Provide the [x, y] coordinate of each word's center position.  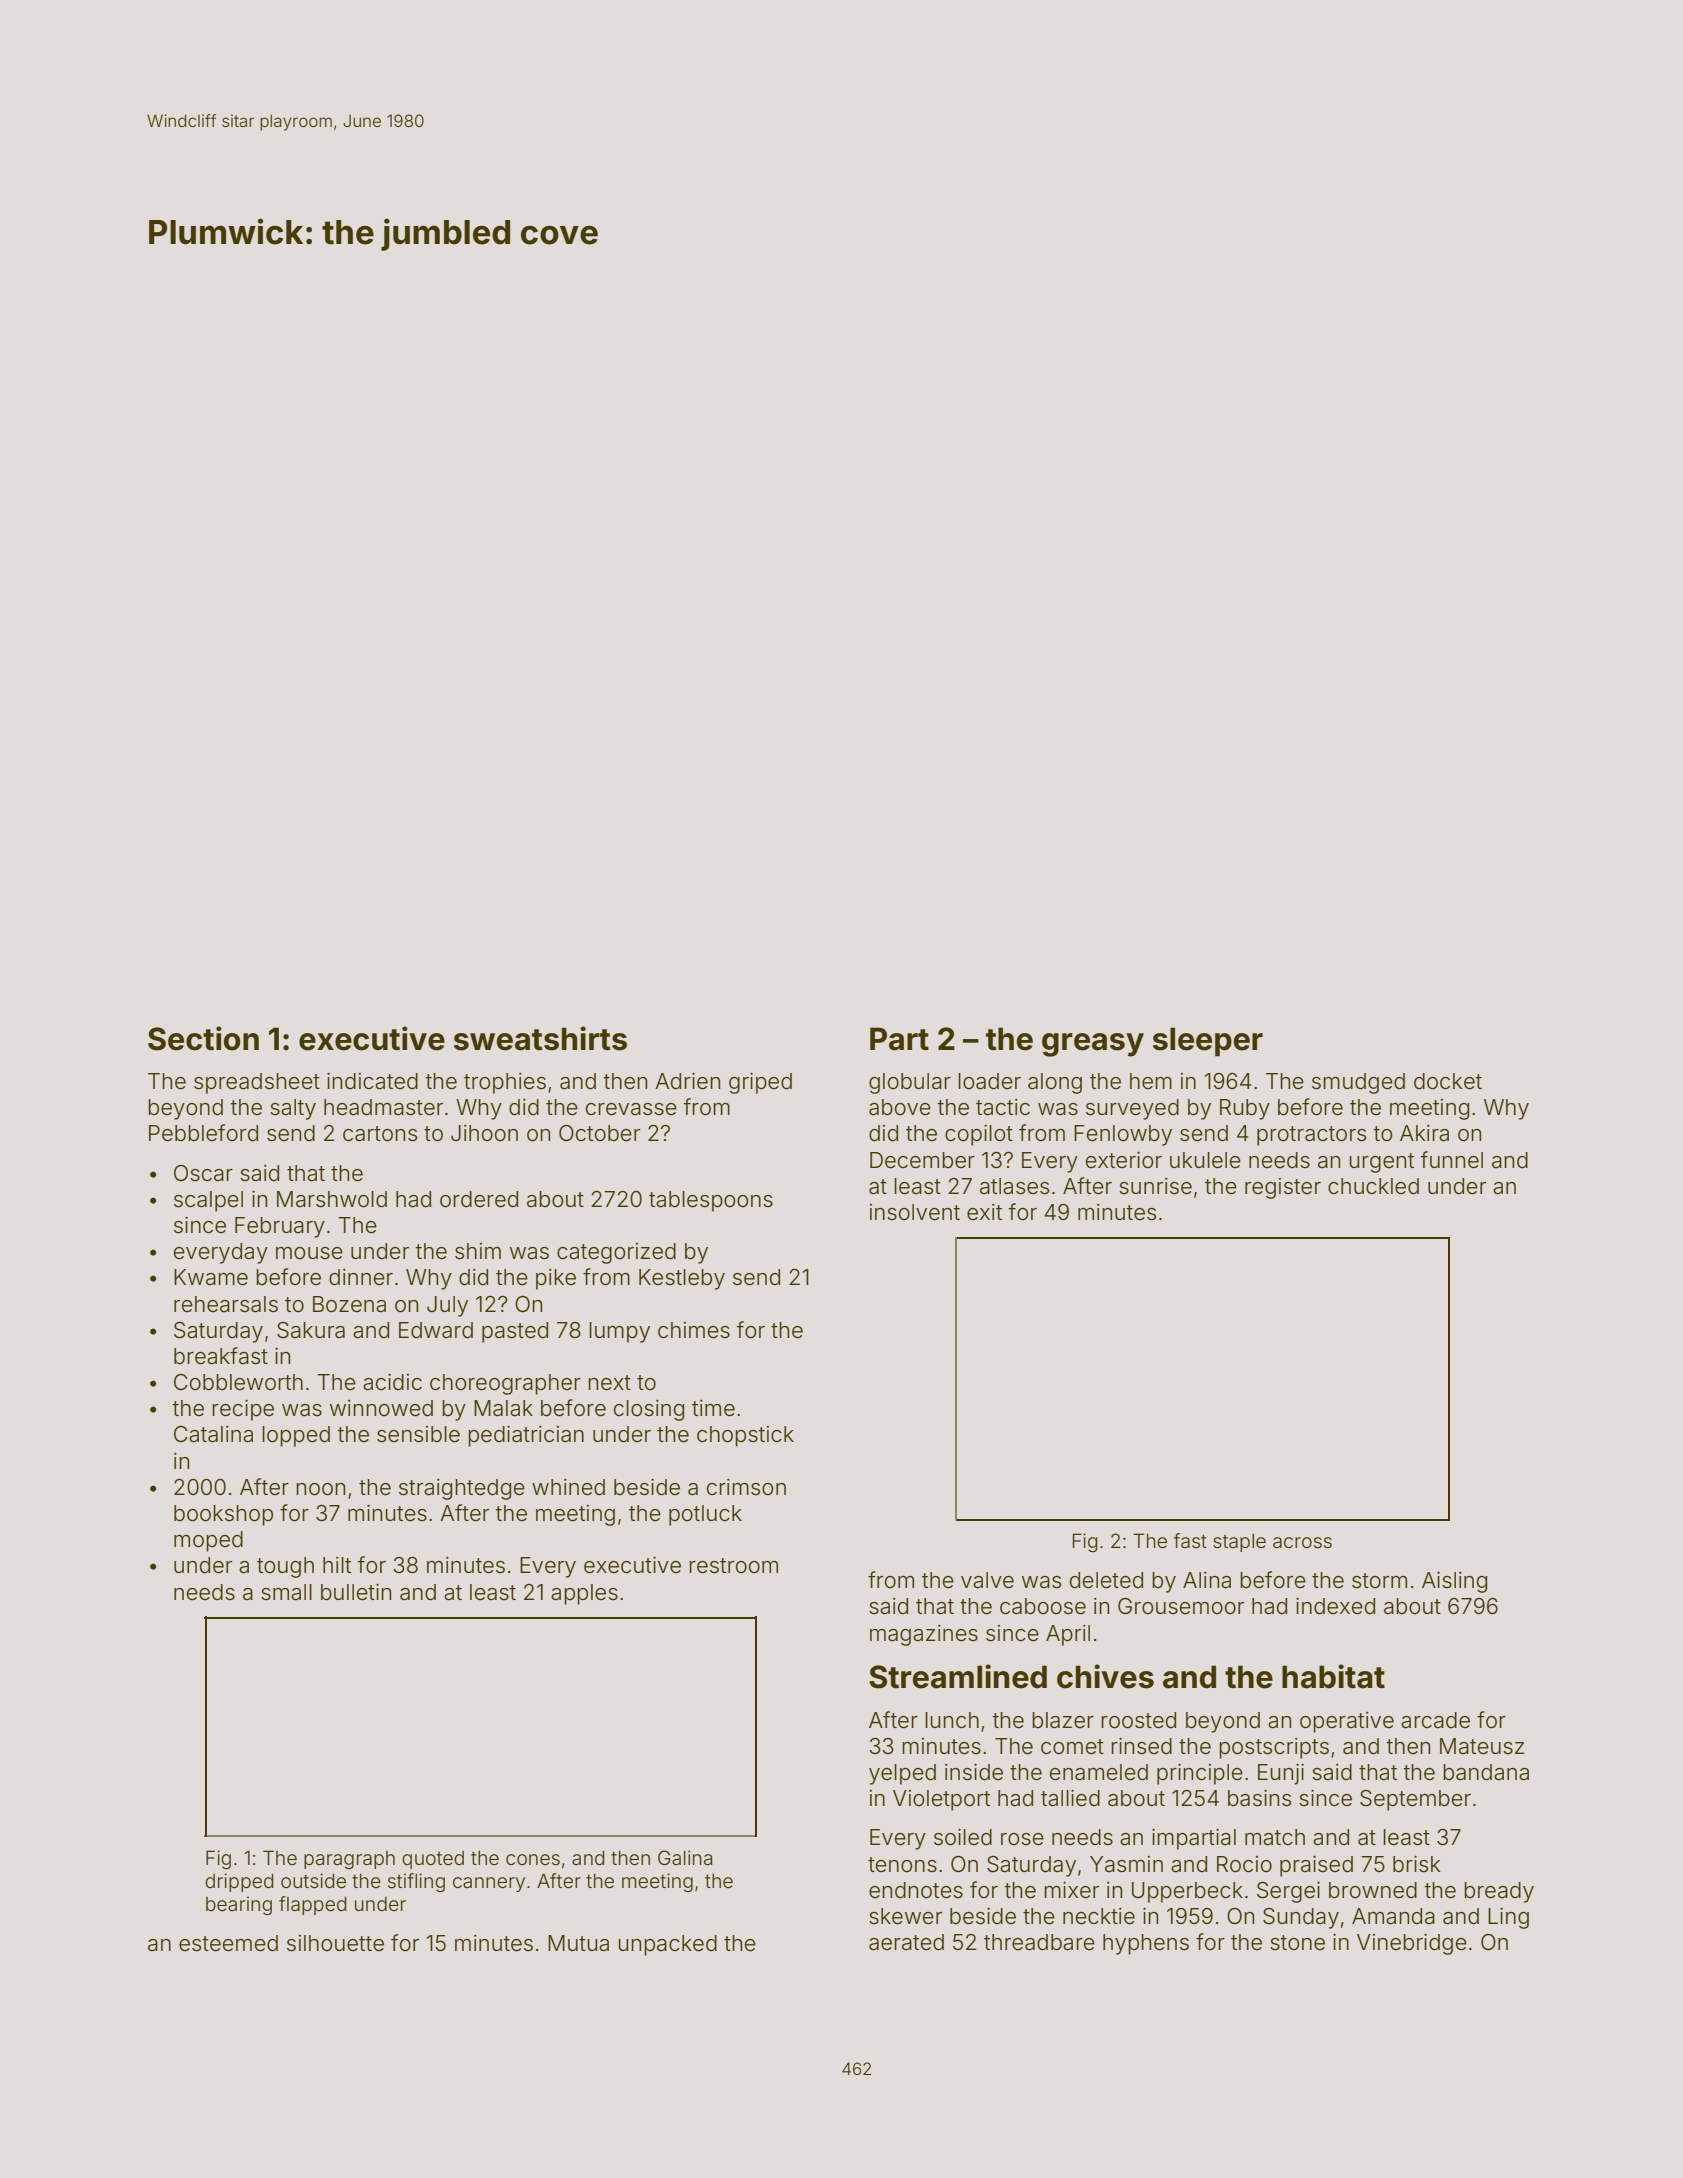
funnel [1451, 1160]
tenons [902, 1865]
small [286, 1592]
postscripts [1274, 1748]
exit [984, 1212]
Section [203, 1038]
